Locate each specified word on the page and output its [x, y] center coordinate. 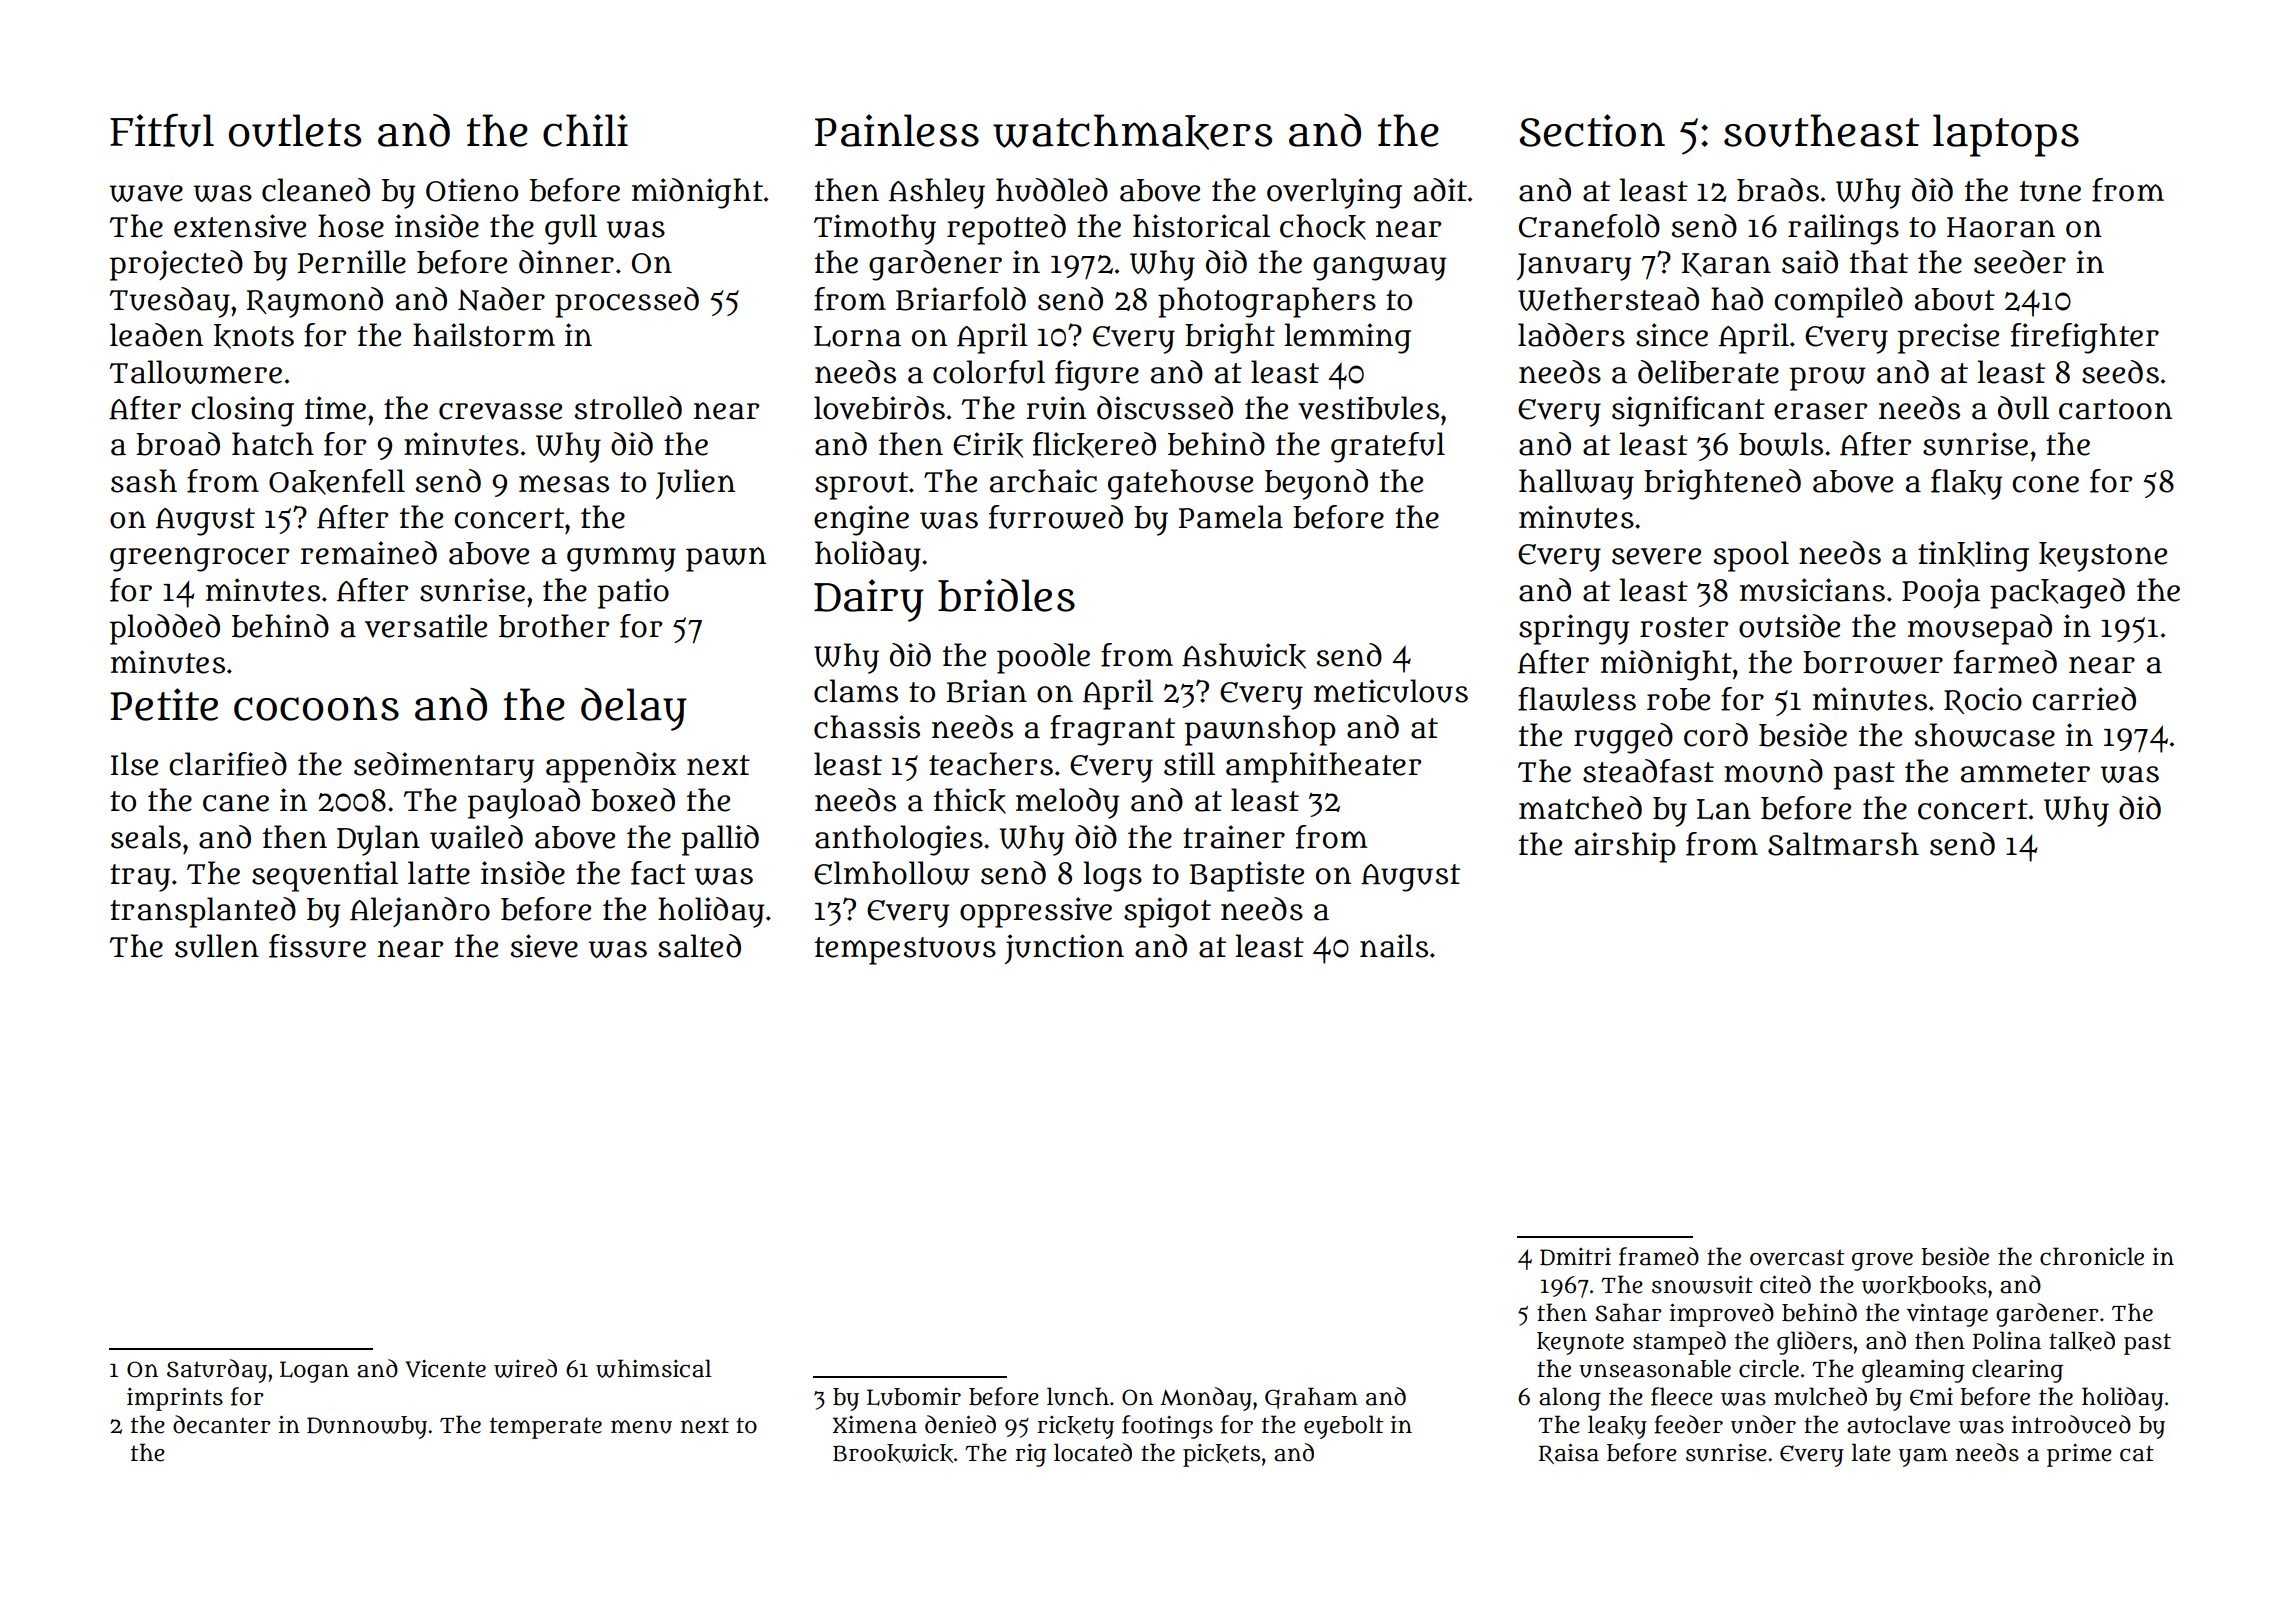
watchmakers [1132, 132]
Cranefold [1589, 226]
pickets [1221, 1455]
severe [1656, 556]
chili [585, 130]
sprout [861, 486]
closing [242, 411]
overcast [1797, 1257]
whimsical [654, 1368]
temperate [546, 1428]
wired [525, 1368]
